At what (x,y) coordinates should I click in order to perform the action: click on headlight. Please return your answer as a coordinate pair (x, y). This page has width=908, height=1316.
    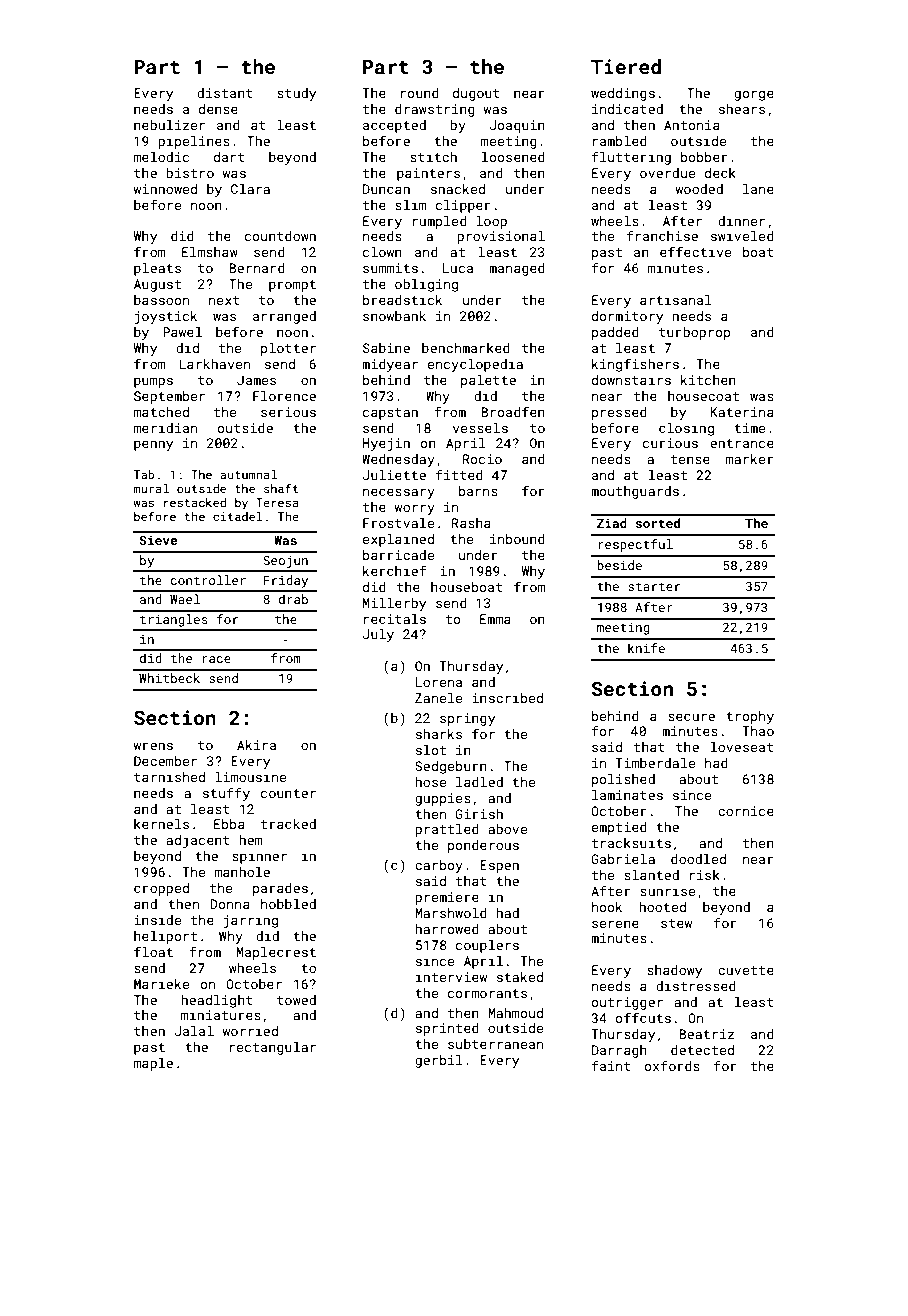
    Looking at the image, I should click on (217, 1001).
